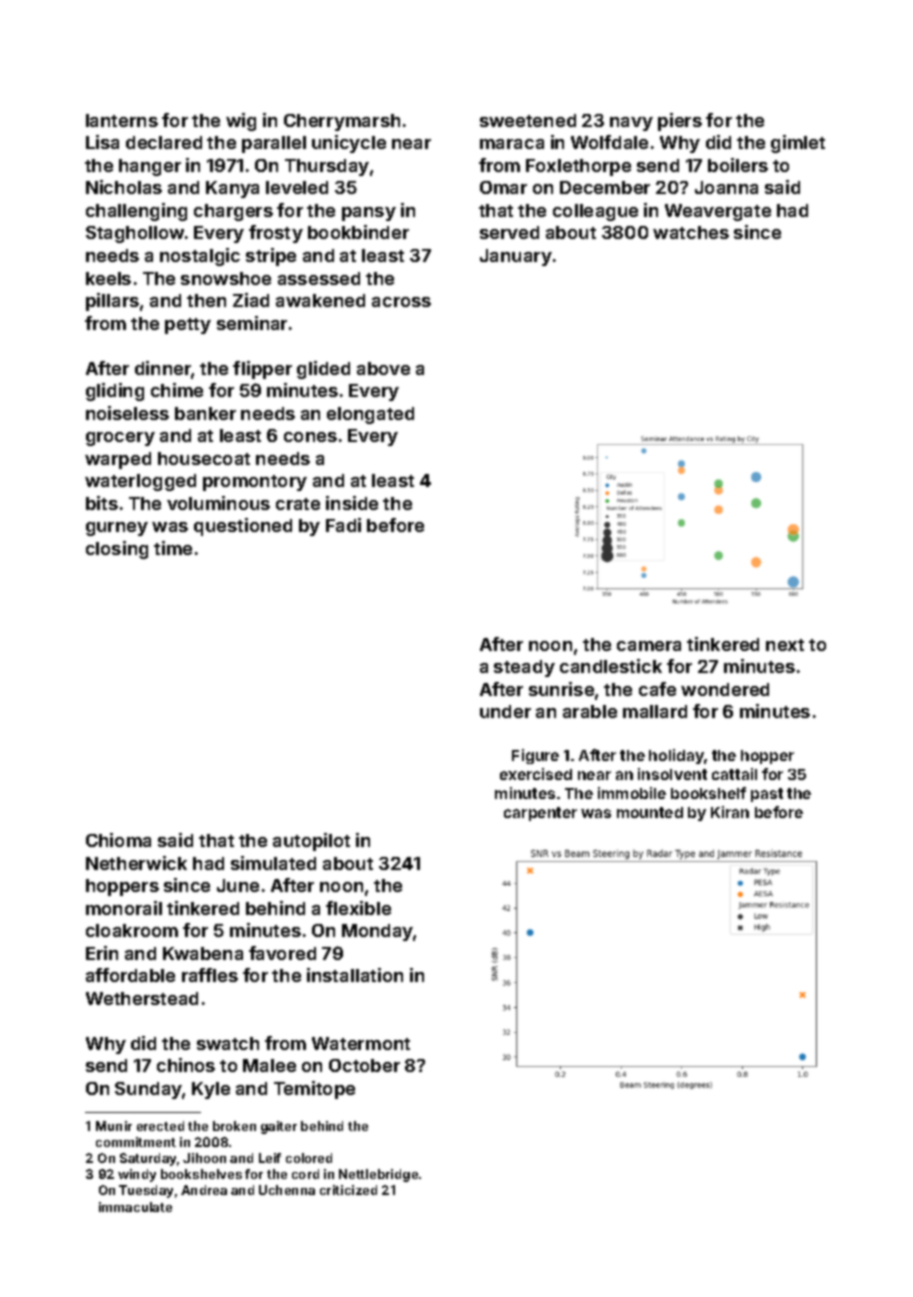 Image resolution: width=913 pixels, height=1297 pixels. Describe the element at coordinates (672, 774) in the document. I see `insolvent` at that location.
